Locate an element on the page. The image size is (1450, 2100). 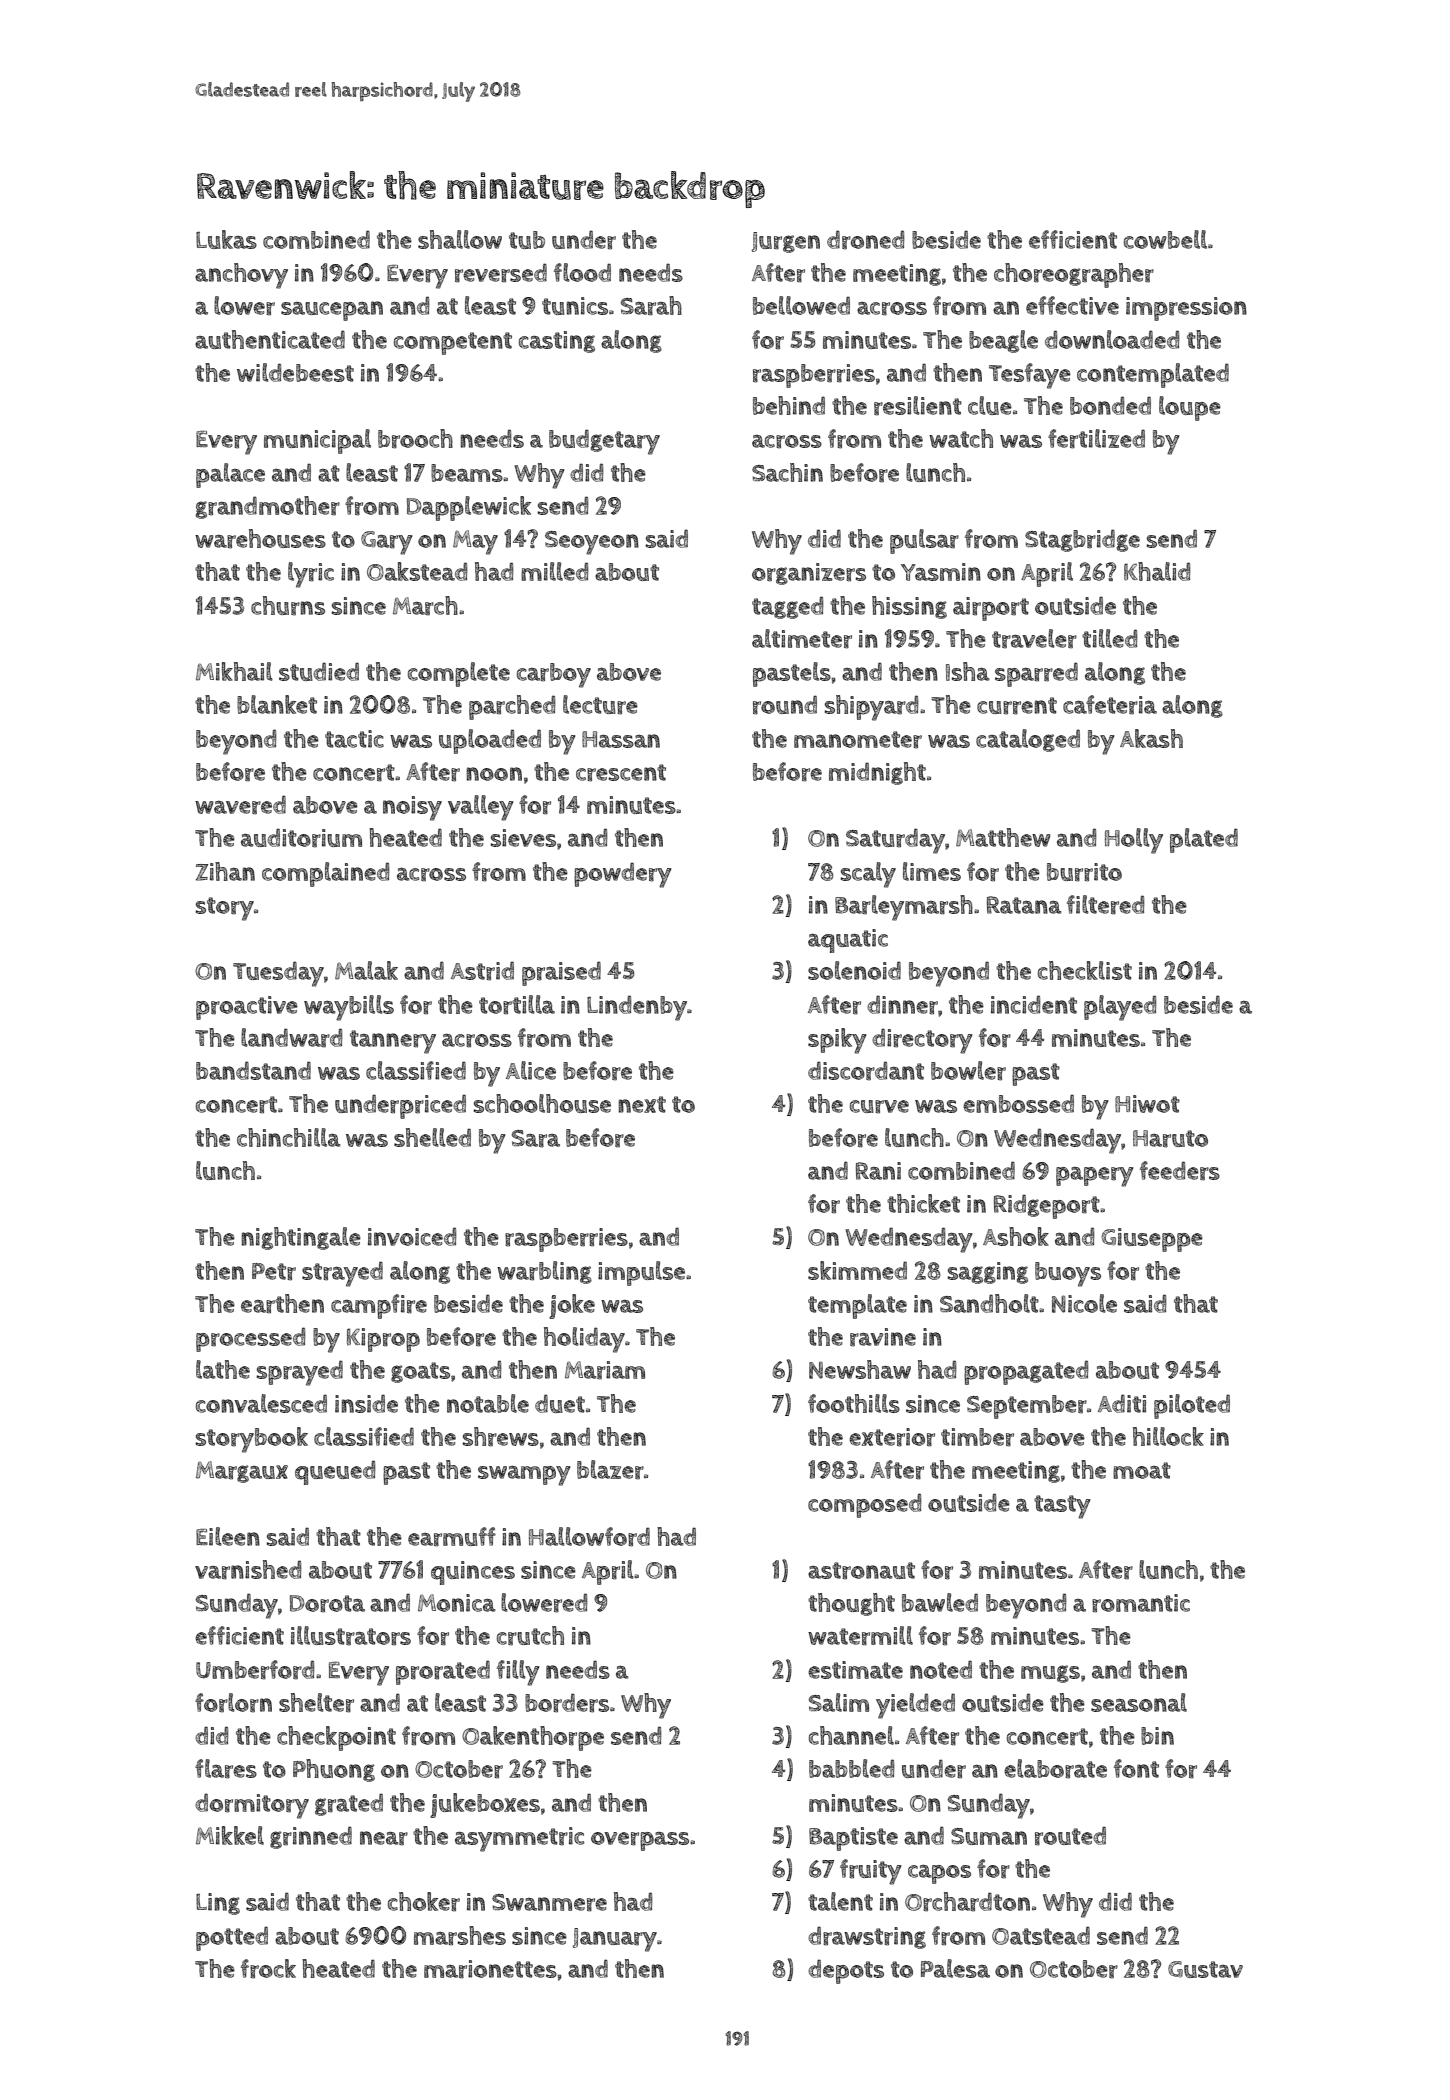
moat is located at coordinates (1142, 1470).
